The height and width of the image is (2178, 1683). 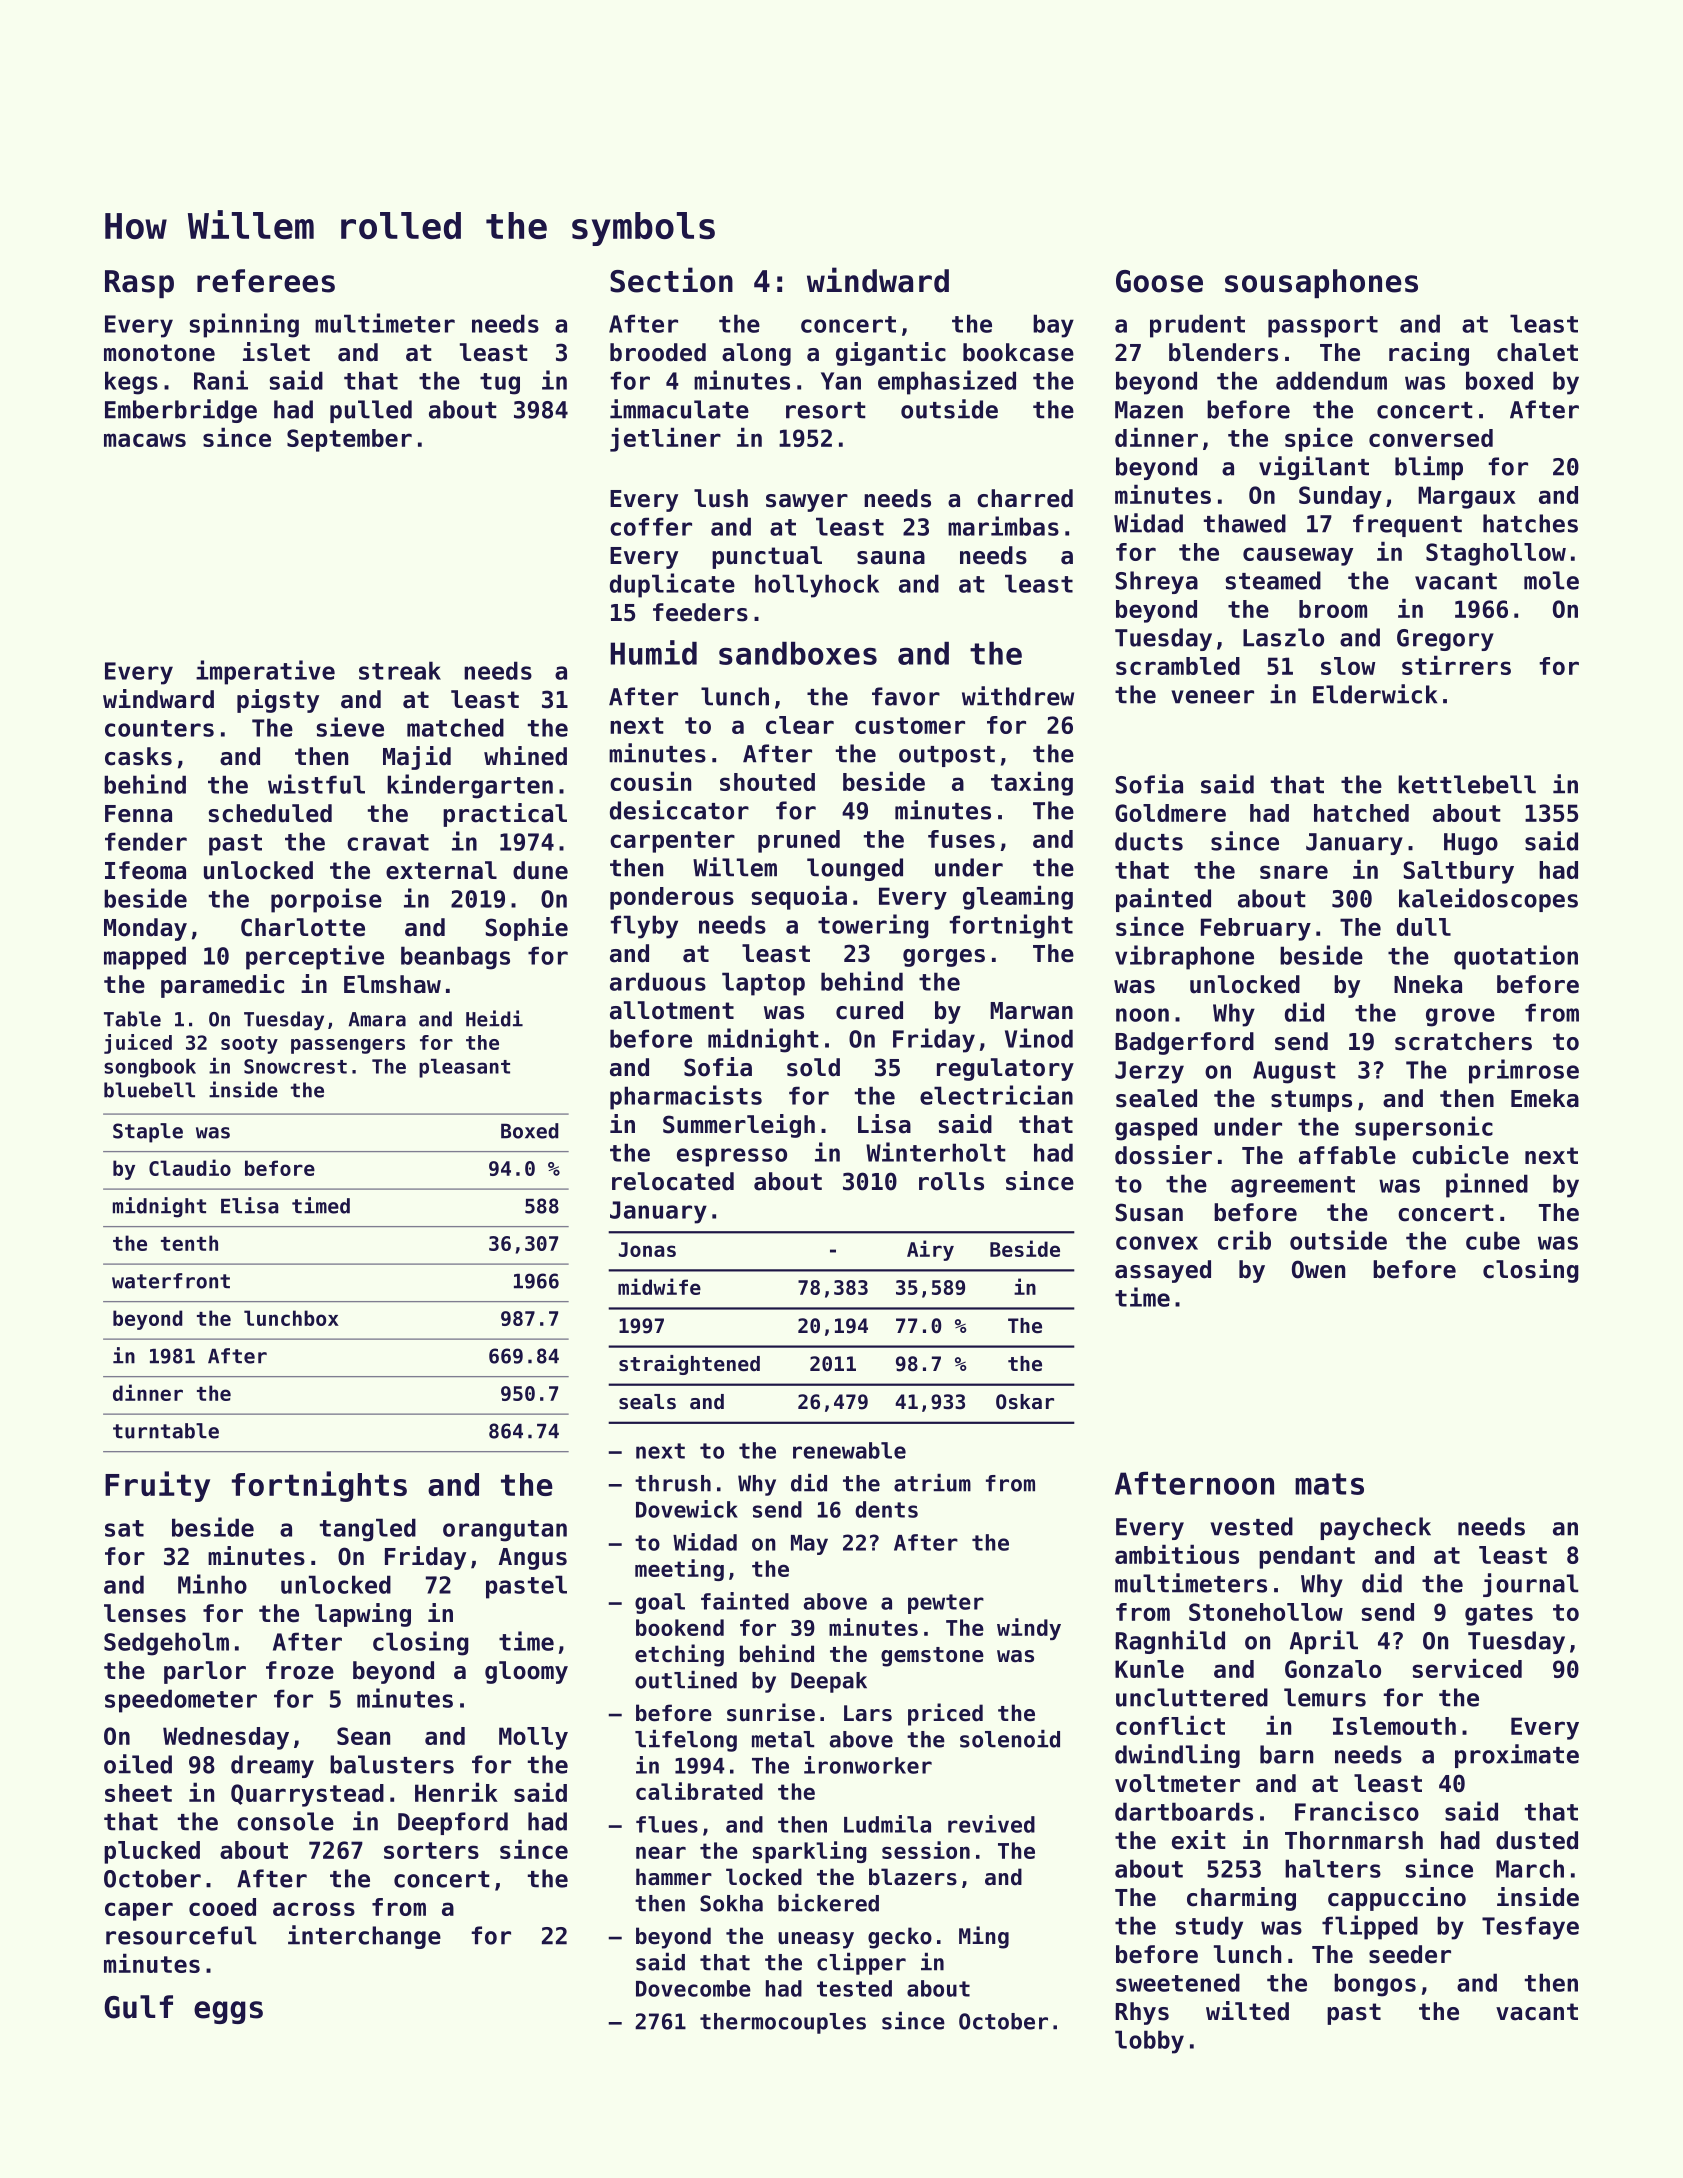 What do you see at coordinates (145, 440) in the image?
I see `macaws` at bounding box center [145, 440].
